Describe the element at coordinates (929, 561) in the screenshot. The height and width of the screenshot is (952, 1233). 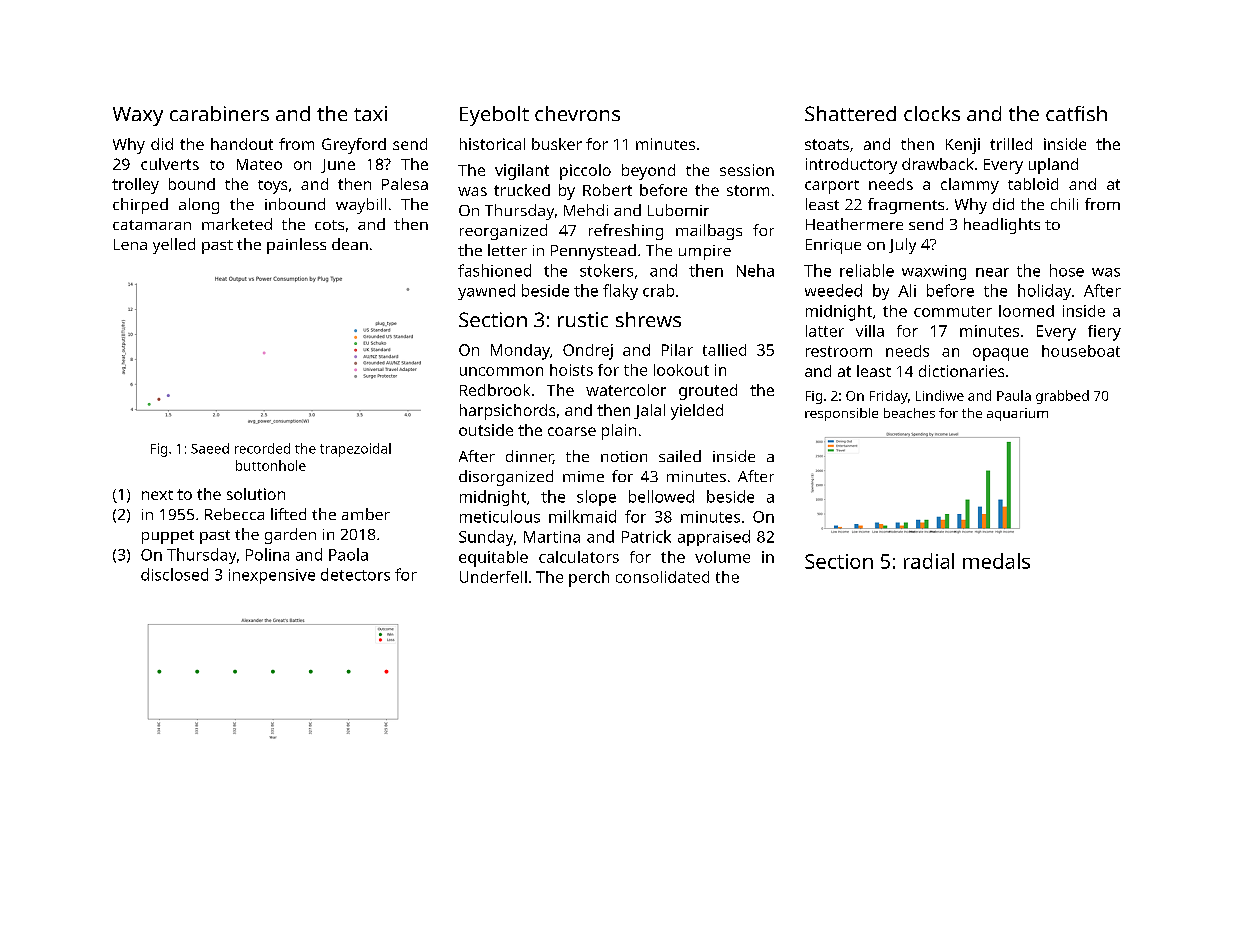
I see `radial` at that location.
